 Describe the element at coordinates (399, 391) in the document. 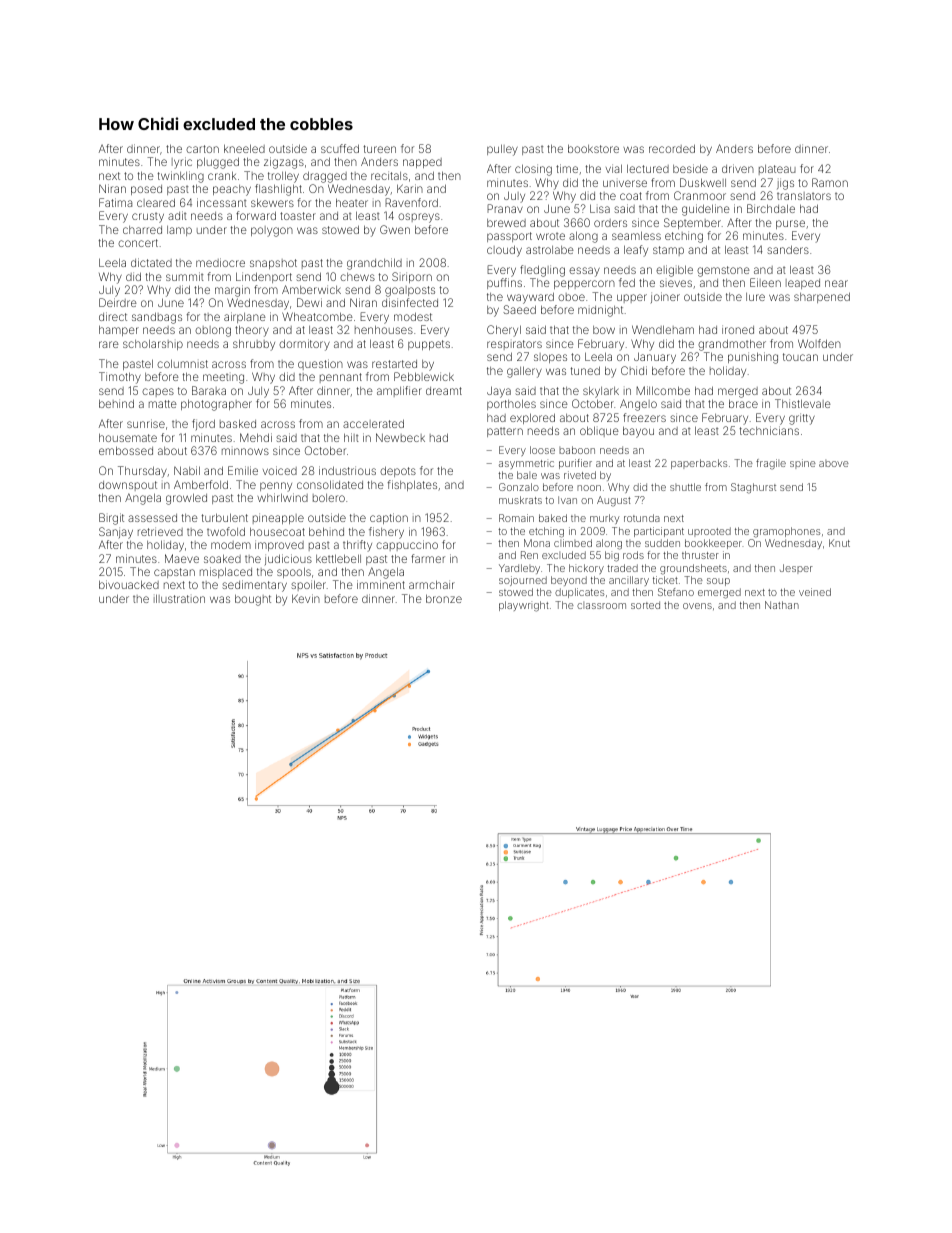

I see `amplifier` at that location.
